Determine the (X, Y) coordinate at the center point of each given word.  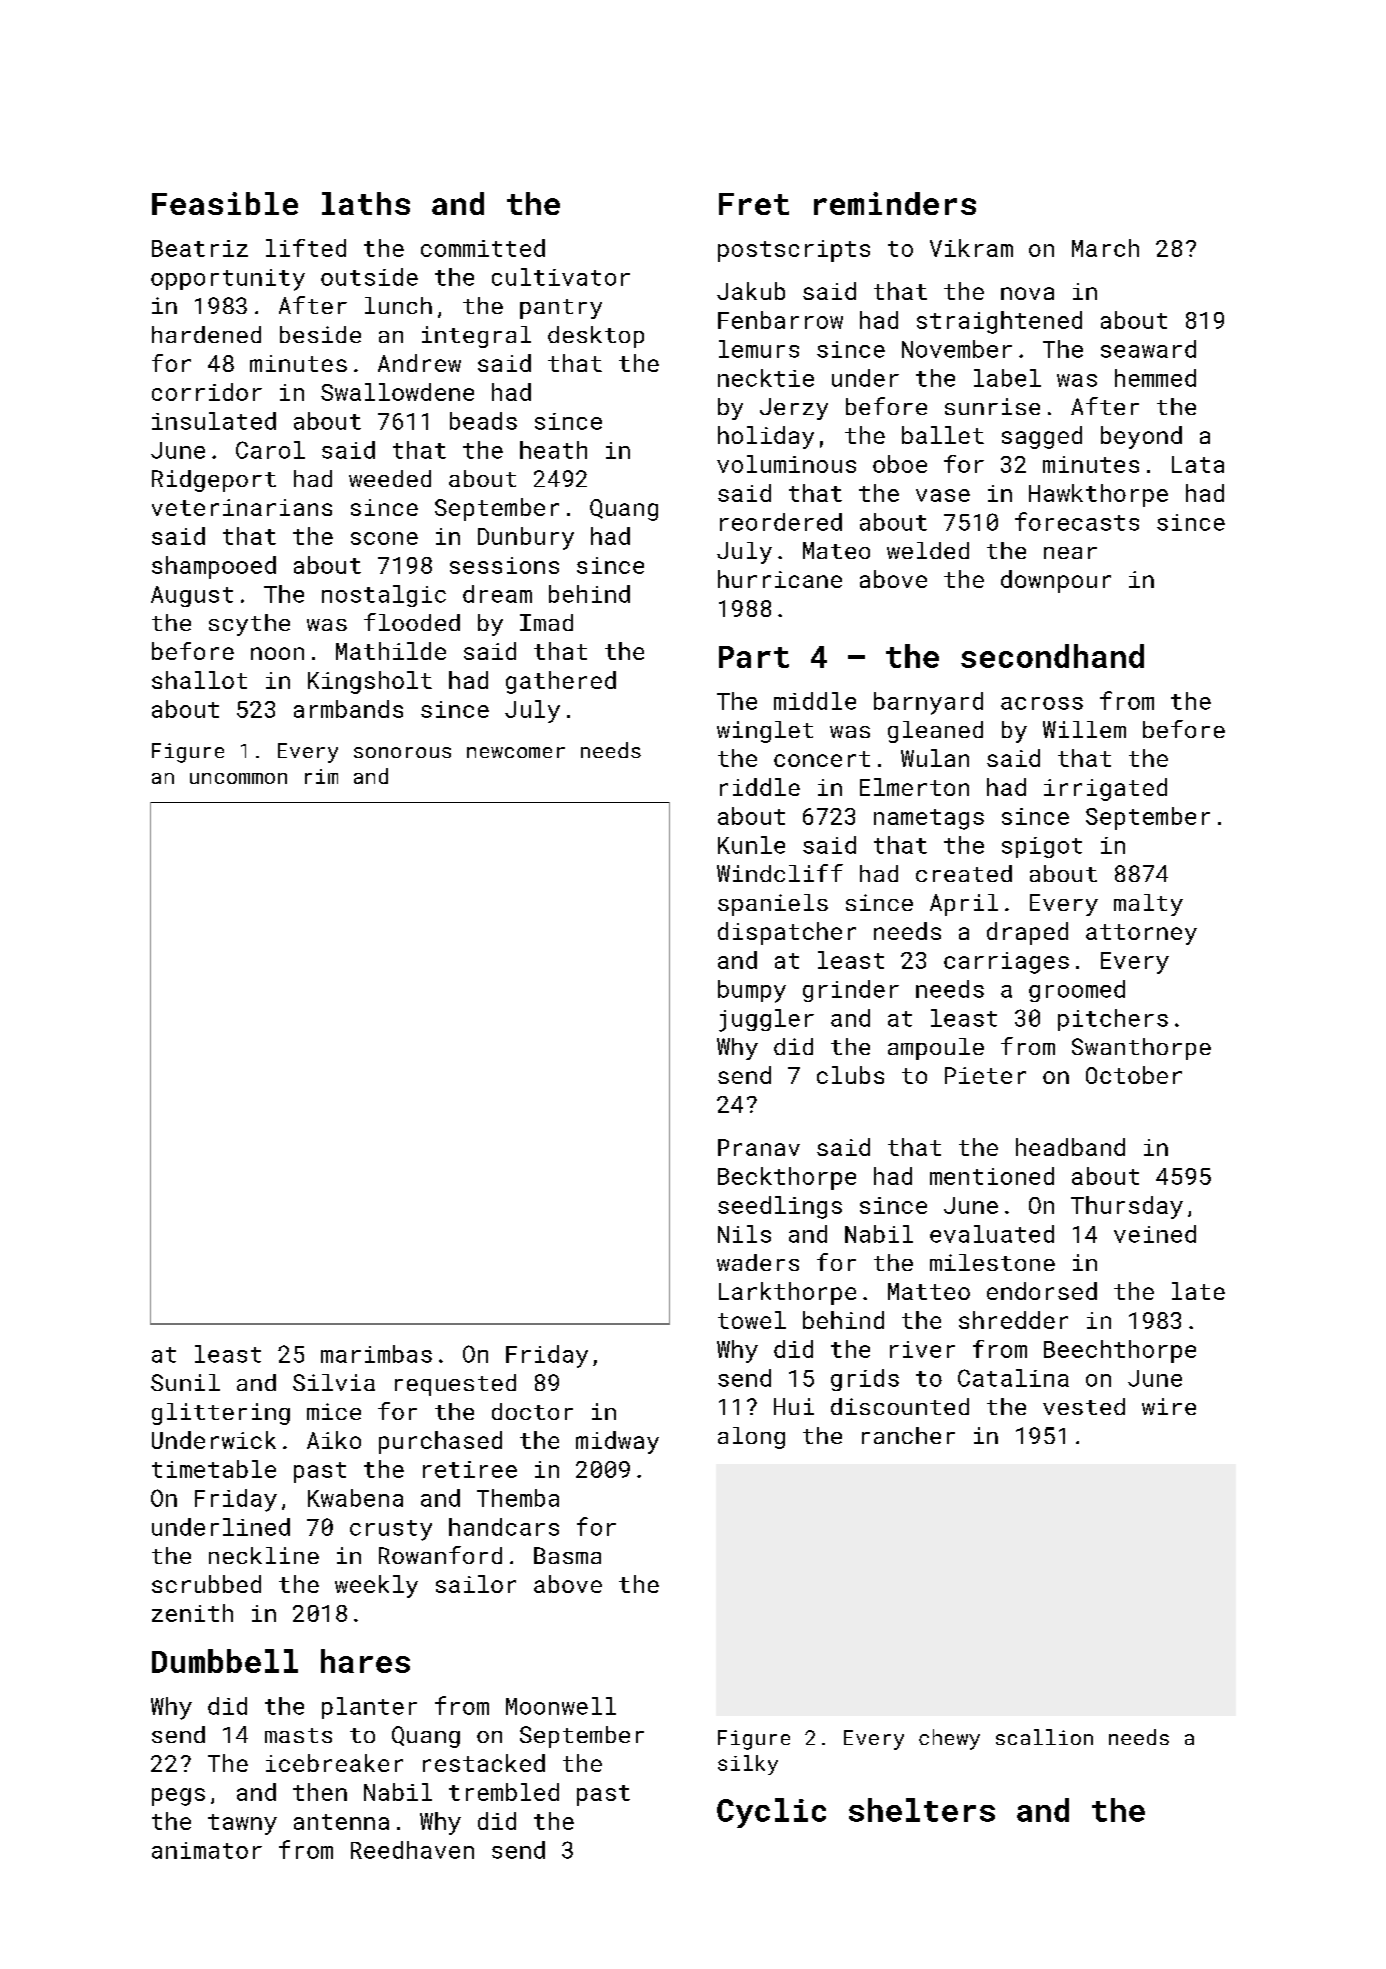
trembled (504, 1792)
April (964, 905)
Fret (754, 204)
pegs (178, 1797)
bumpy (752, 991)
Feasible (225, 203)
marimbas (376, 1354)
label (1007, 378)
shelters (922, 1810)
